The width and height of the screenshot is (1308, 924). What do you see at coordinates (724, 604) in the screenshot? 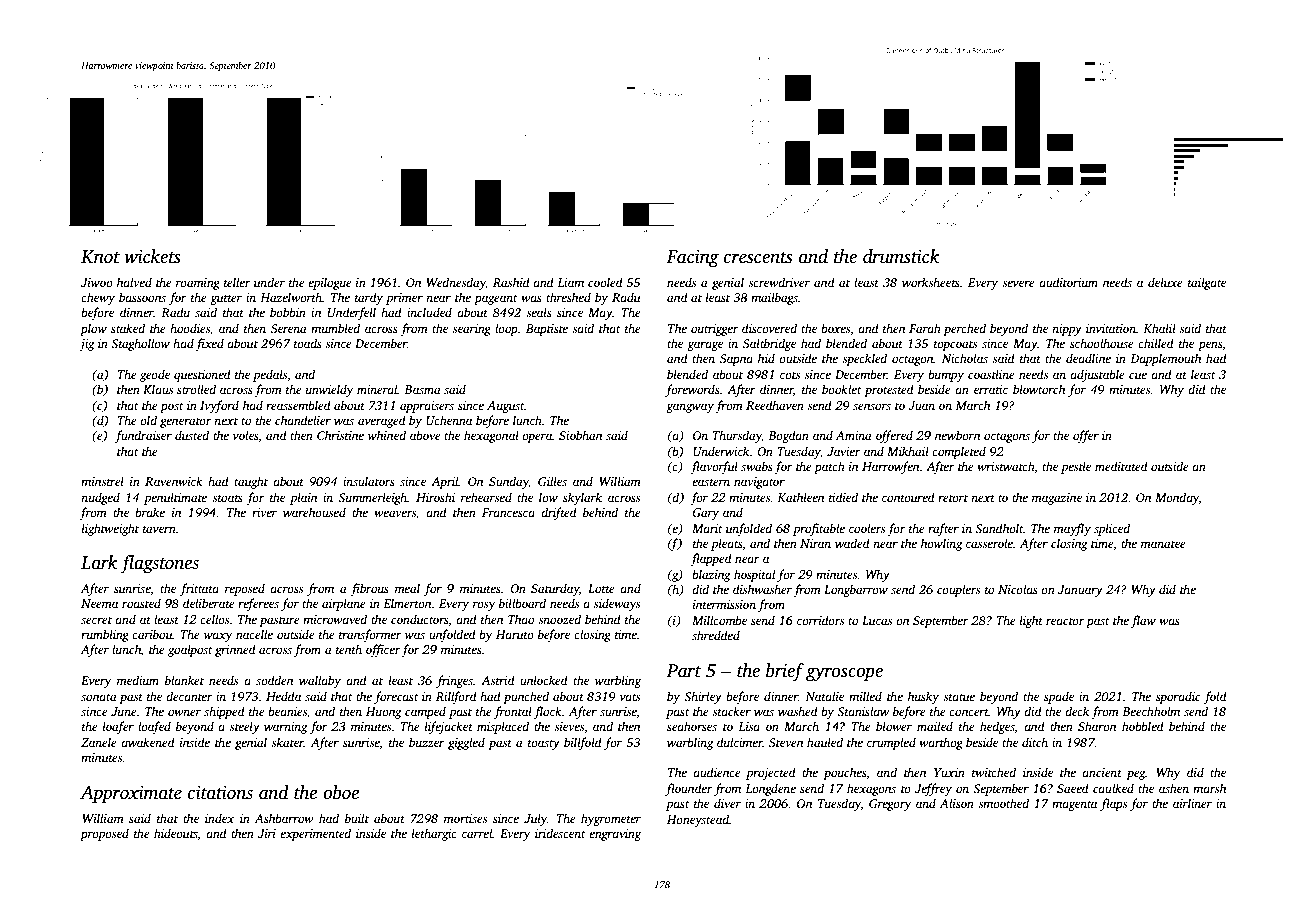
I see `intermission` at bounding box center [724, 604].
